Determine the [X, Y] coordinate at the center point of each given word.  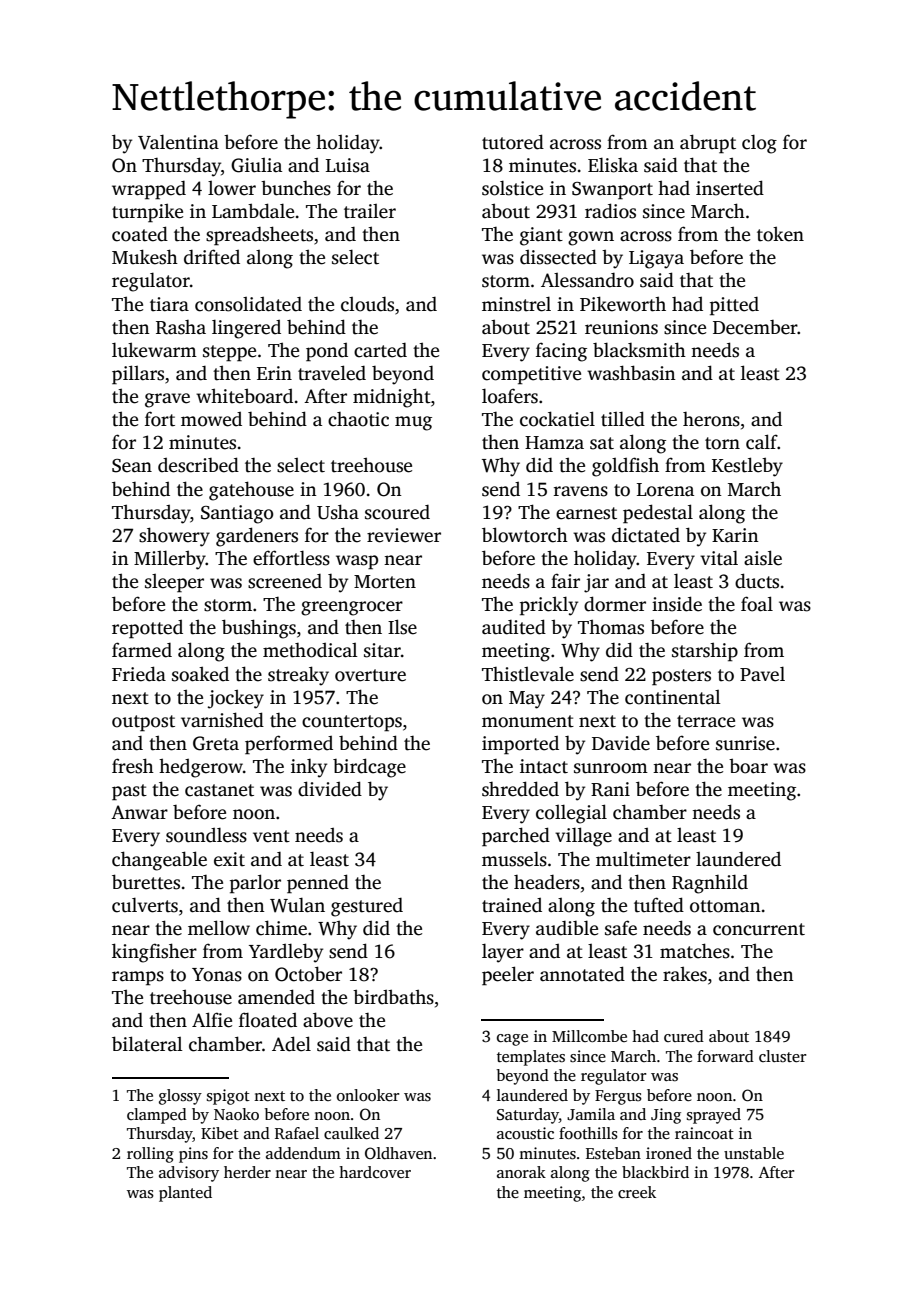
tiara [169, 304]
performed [289, 745]
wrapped [149, 190]
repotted [147, 629]
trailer [370, 211]
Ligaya [656, 259]
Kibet [220, 1133]
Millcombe [589, 1036]
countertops [352, 723]
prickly [549, 606]
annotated [582, 974]
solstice [512, 188]
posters [681, 677]
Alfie [212, 1020]
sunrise [745, 743]
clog [759, 144]
